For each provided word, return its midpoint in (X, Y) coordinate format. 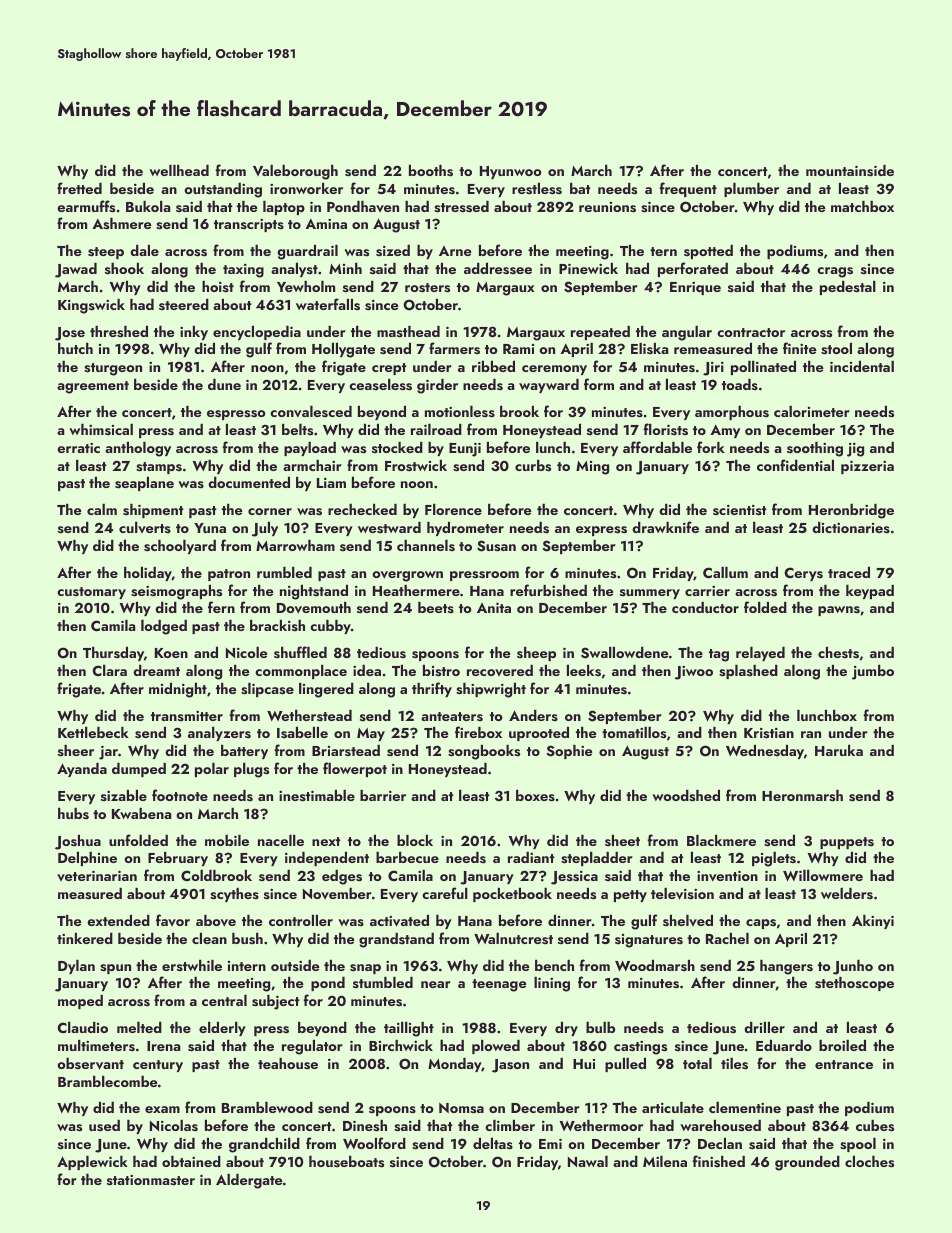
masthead (408, 331)
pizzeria (867, 467)
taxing (243, 271)
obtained (191, 1161)
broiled (842, 1045)
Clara (110, 670)
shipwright (491, 690)
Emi (550, 1144)
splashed (748, 672)
